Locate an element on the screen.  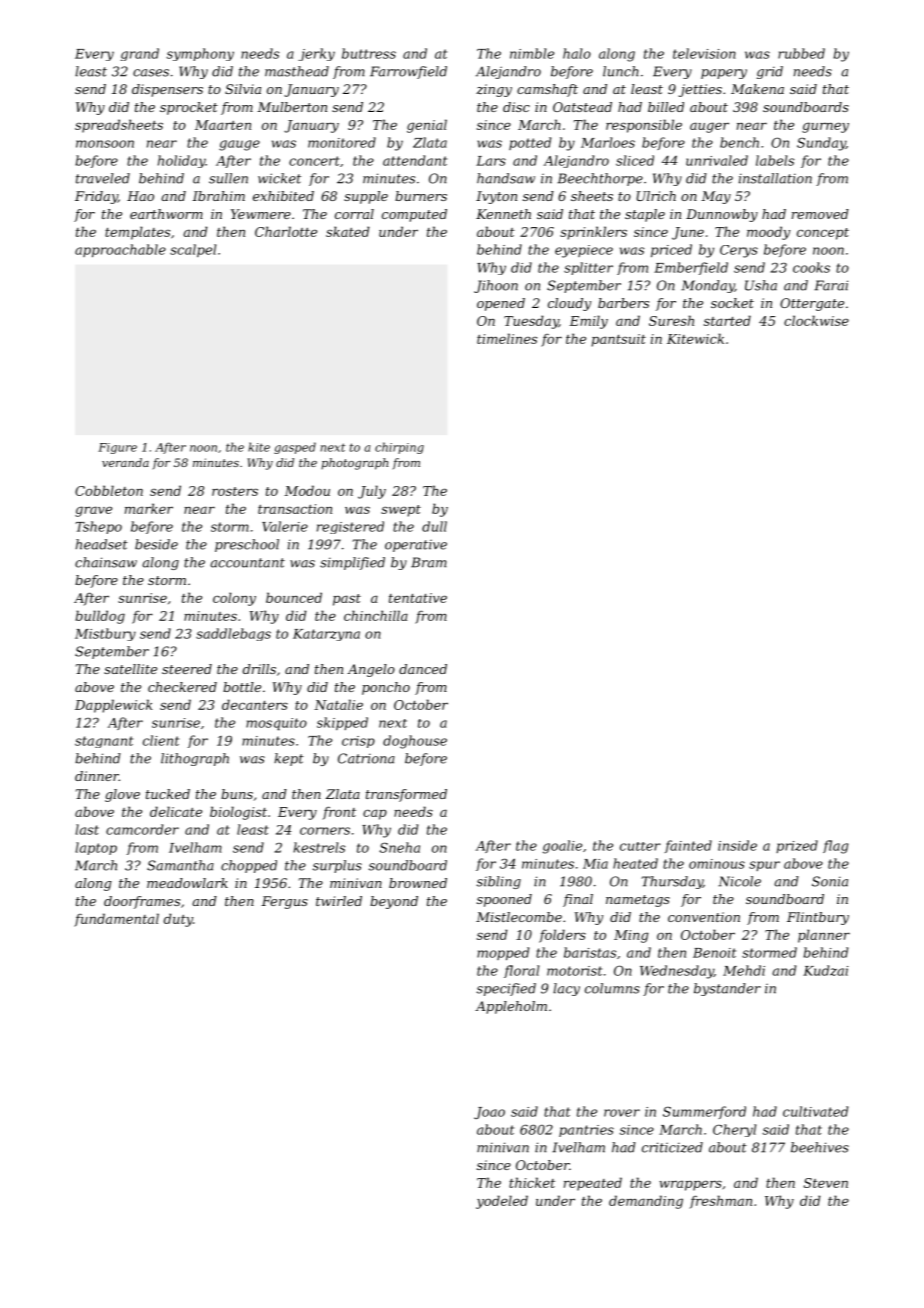
Samantha is located at coordinates (180, 865).
